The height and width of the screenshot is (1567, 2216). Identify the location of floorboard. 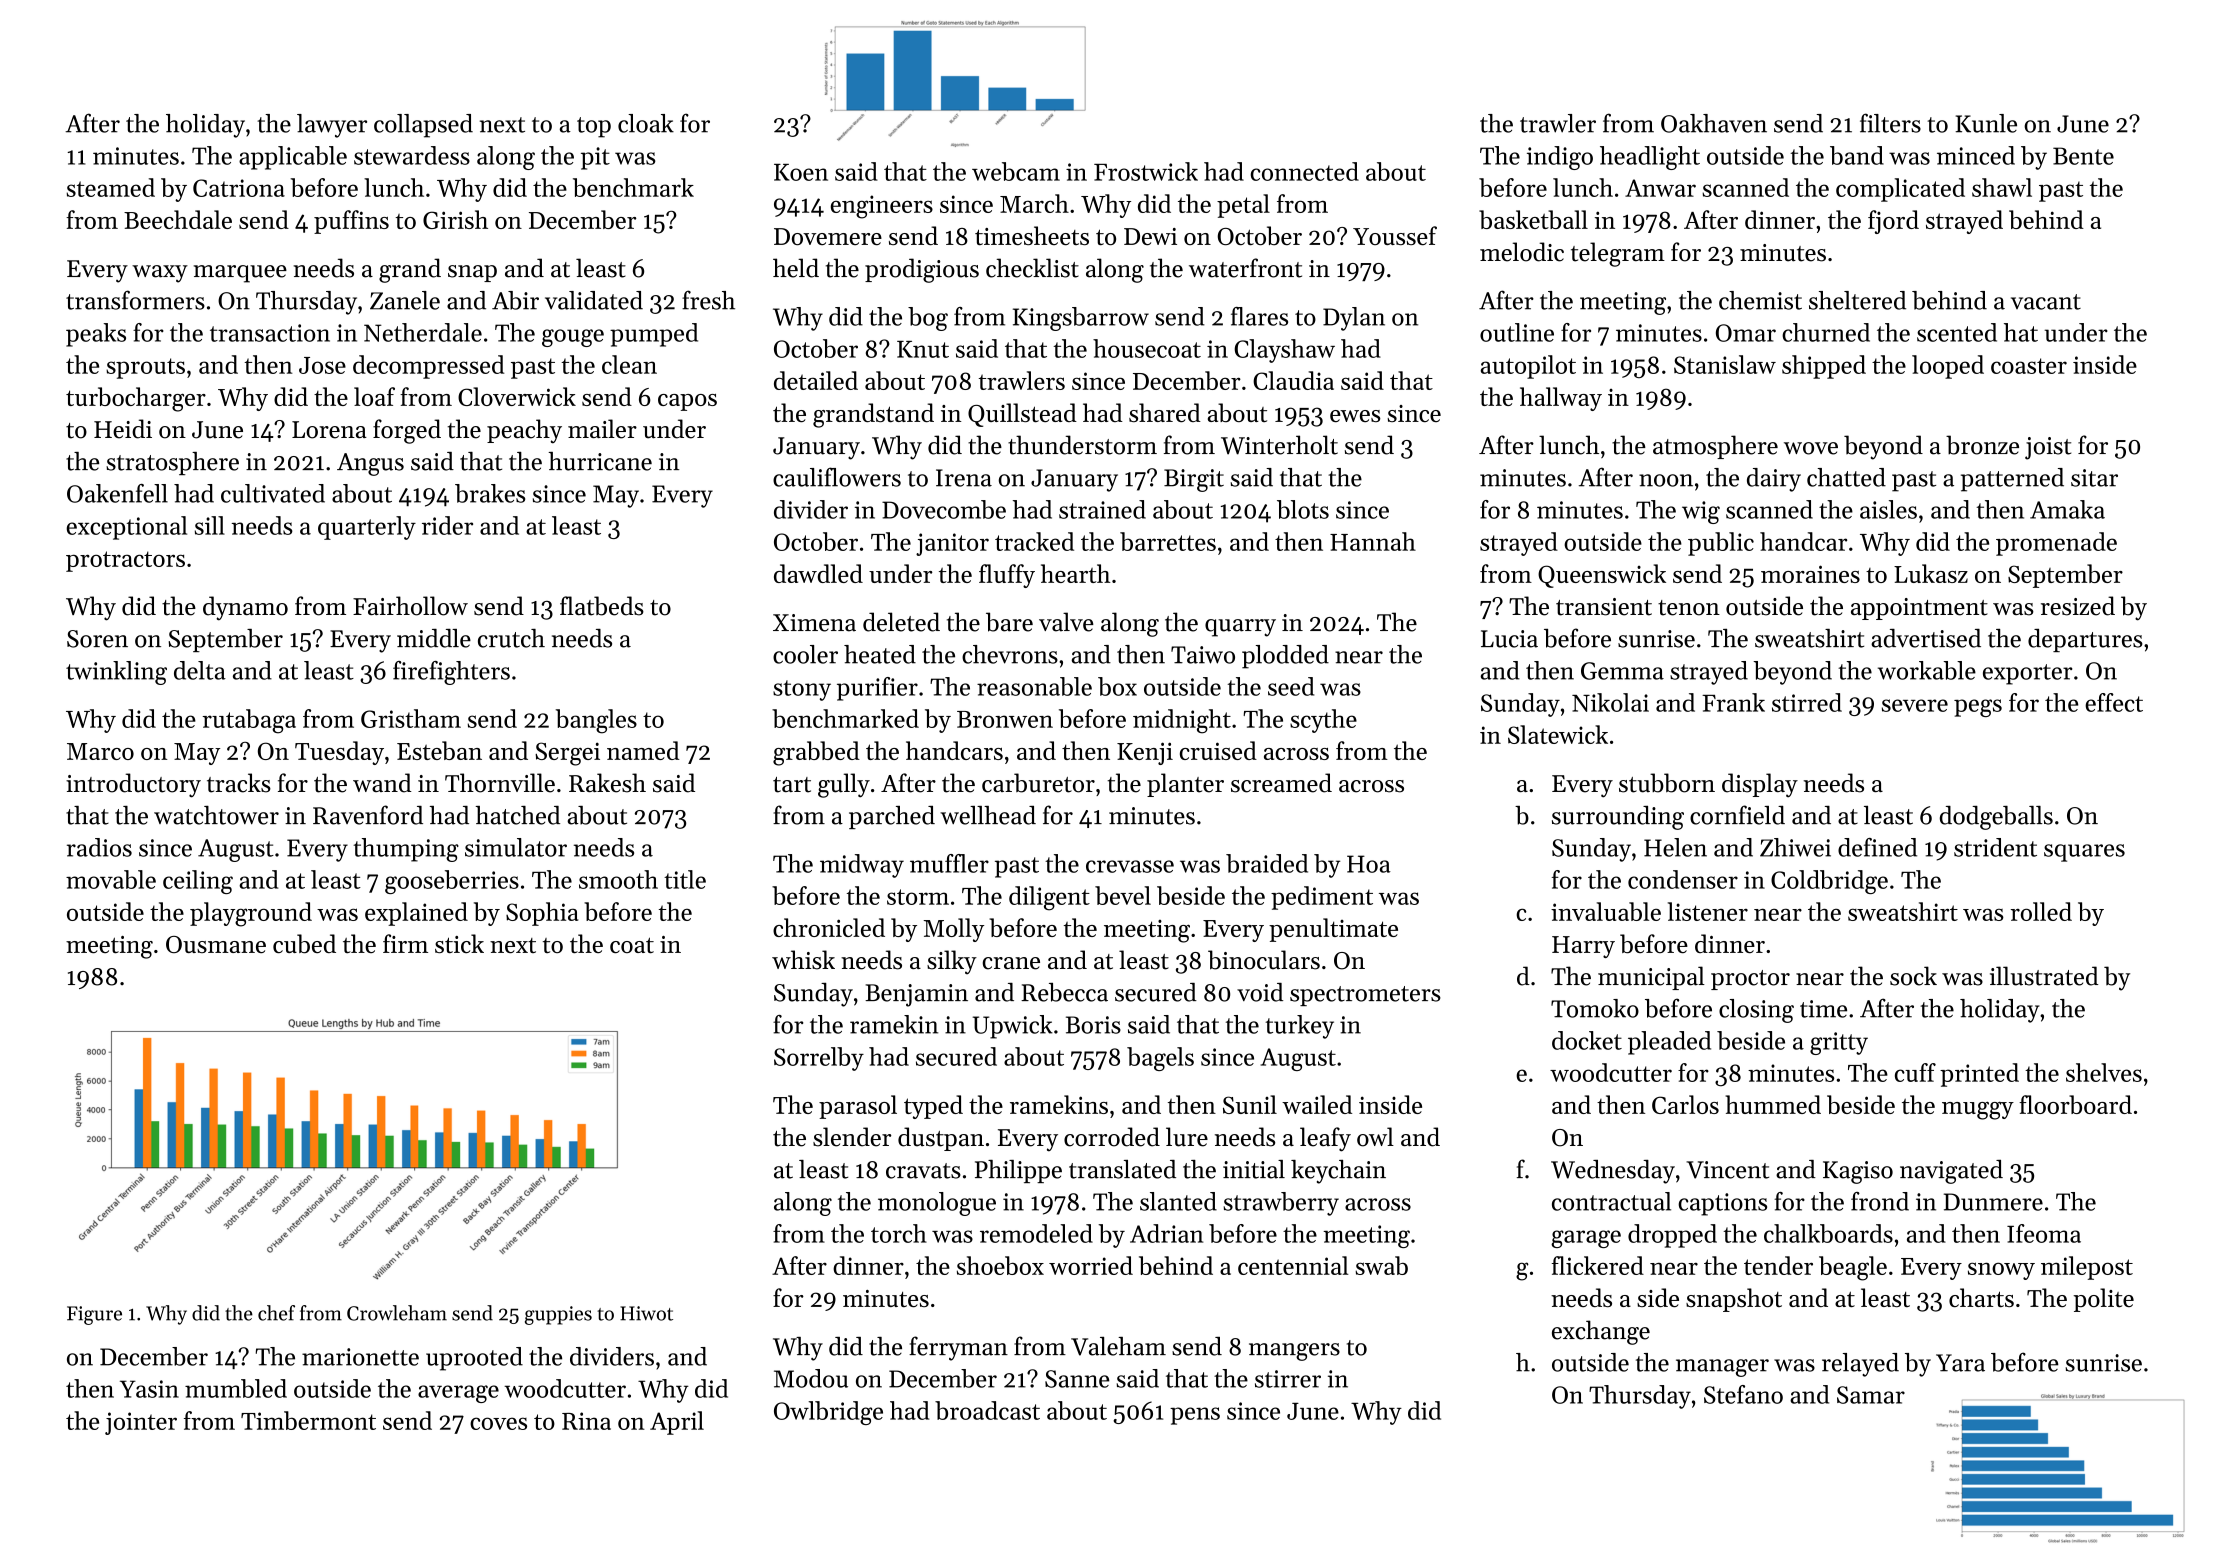
(2075, 1104).
